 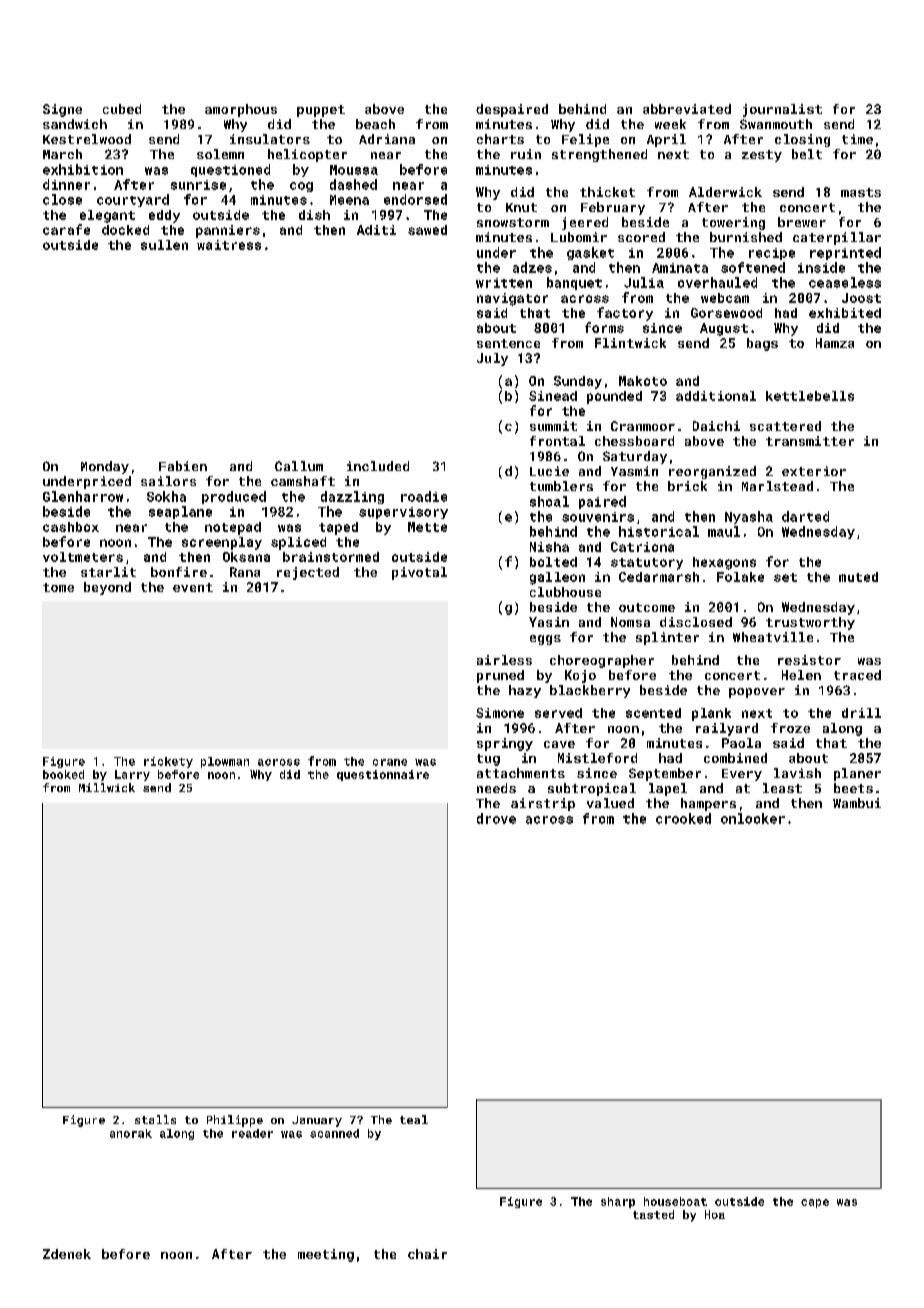 I want to click on thicket, so click(x=607, y=192).
